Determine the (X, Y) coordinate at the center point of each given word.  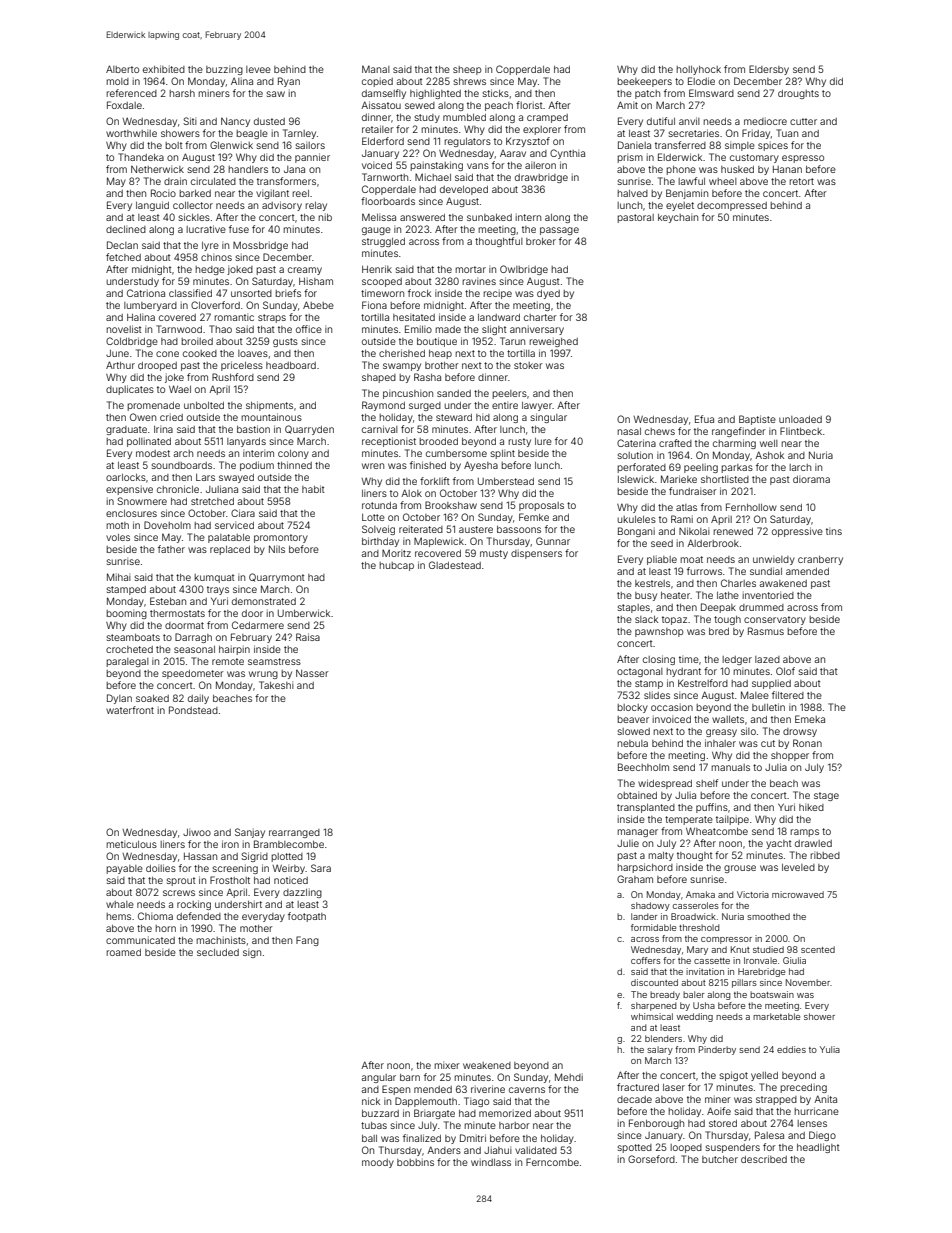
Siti (190, 121)
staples (634, 608)
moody (378, 1163)
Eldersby (769, 70)
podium (257, 466)
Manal (376, 69)
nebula (632, 743)
